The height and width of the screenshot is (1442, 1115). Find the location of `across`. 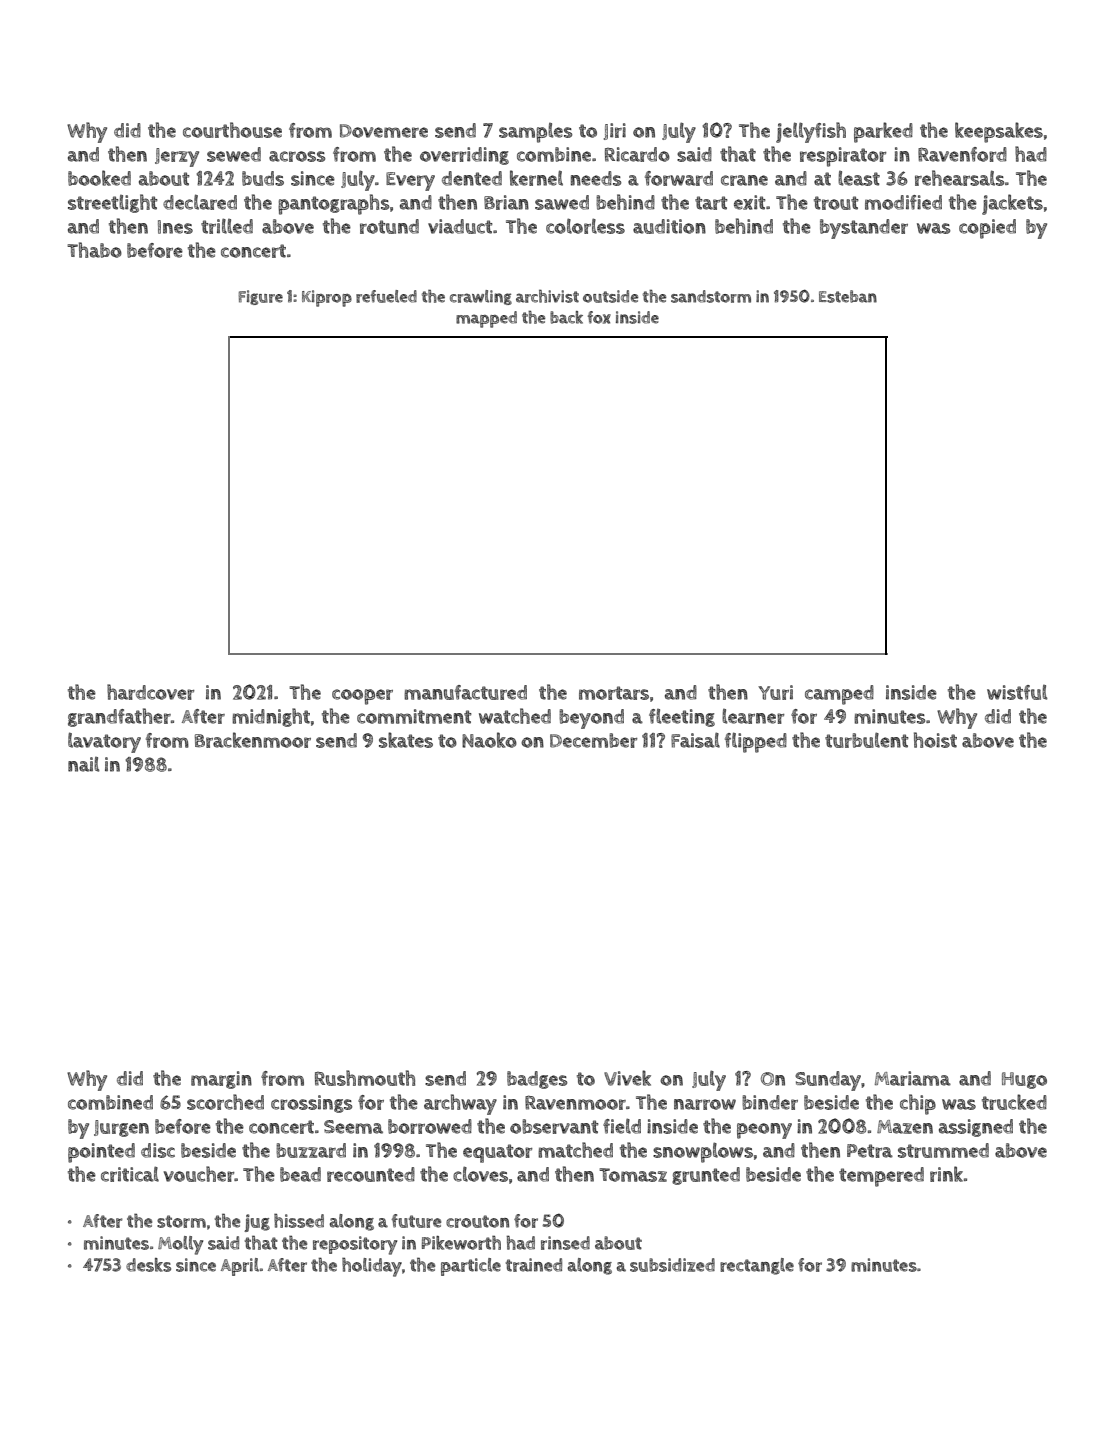

across is located at coordinates (297, 156).
